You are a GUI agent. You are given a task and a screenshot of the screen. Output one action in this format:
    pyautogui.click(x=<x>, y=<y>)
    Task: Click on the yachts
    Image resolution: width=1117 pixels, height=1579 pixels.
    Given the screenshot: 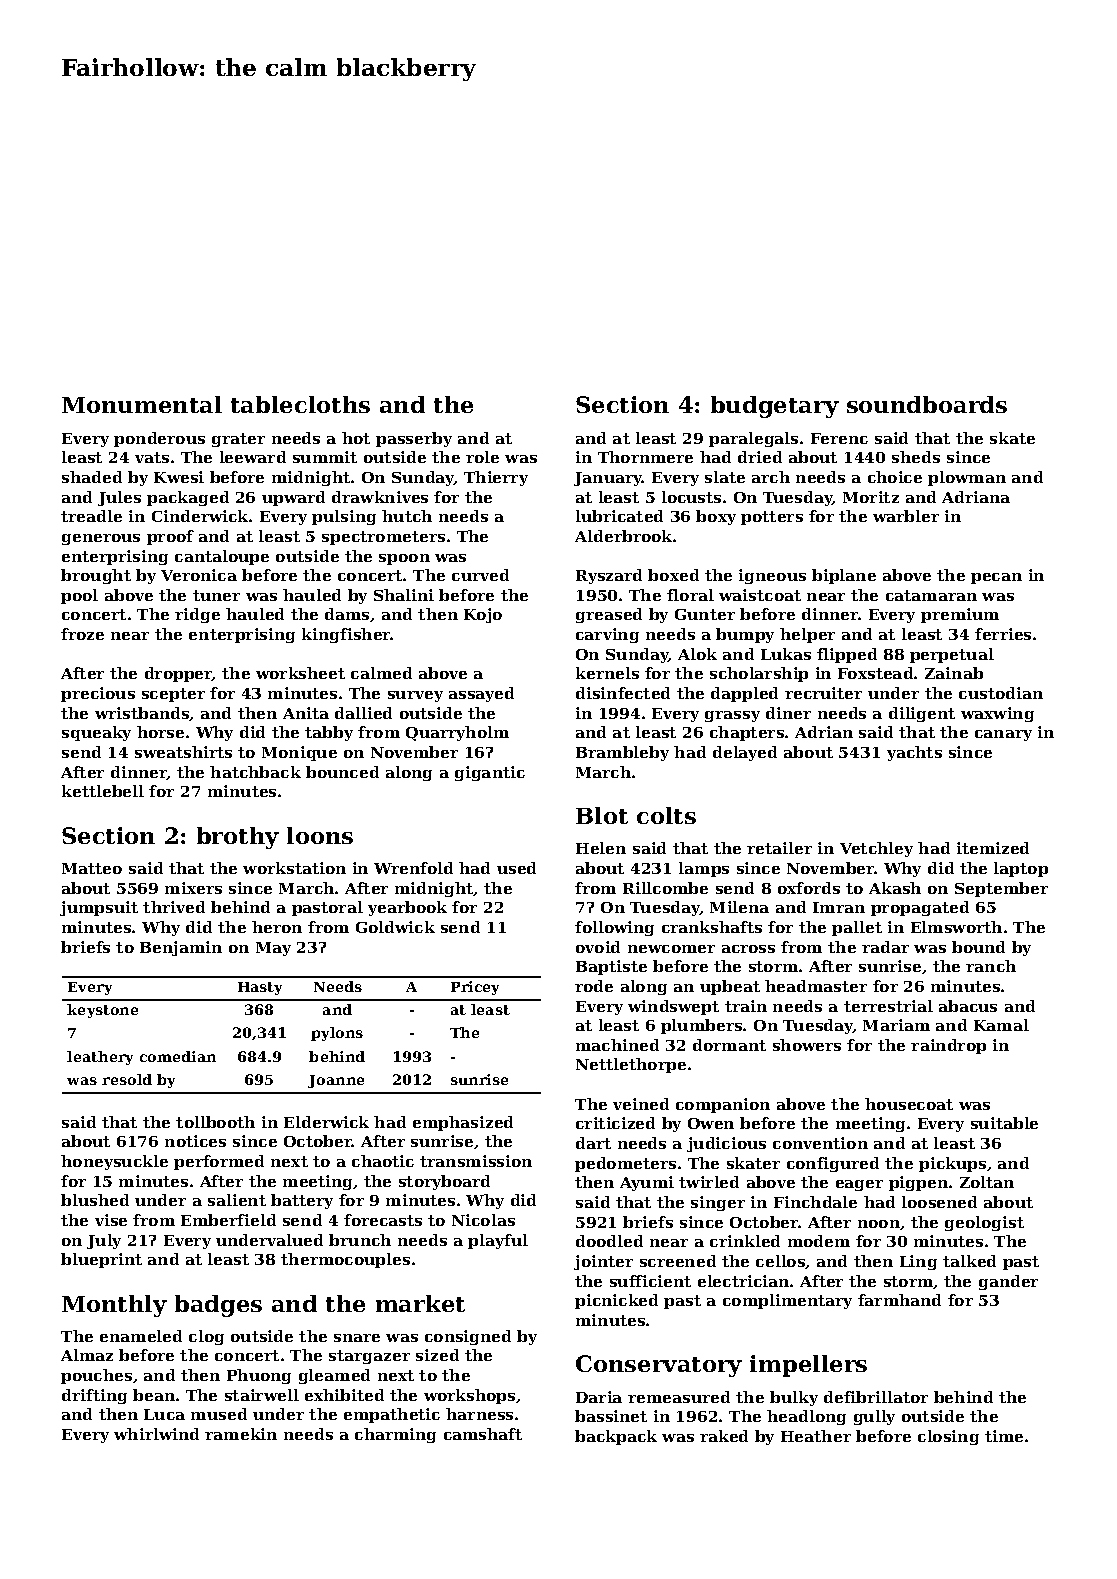 What is the action you would take?
    pyautogui.click(x=914, y=753)
